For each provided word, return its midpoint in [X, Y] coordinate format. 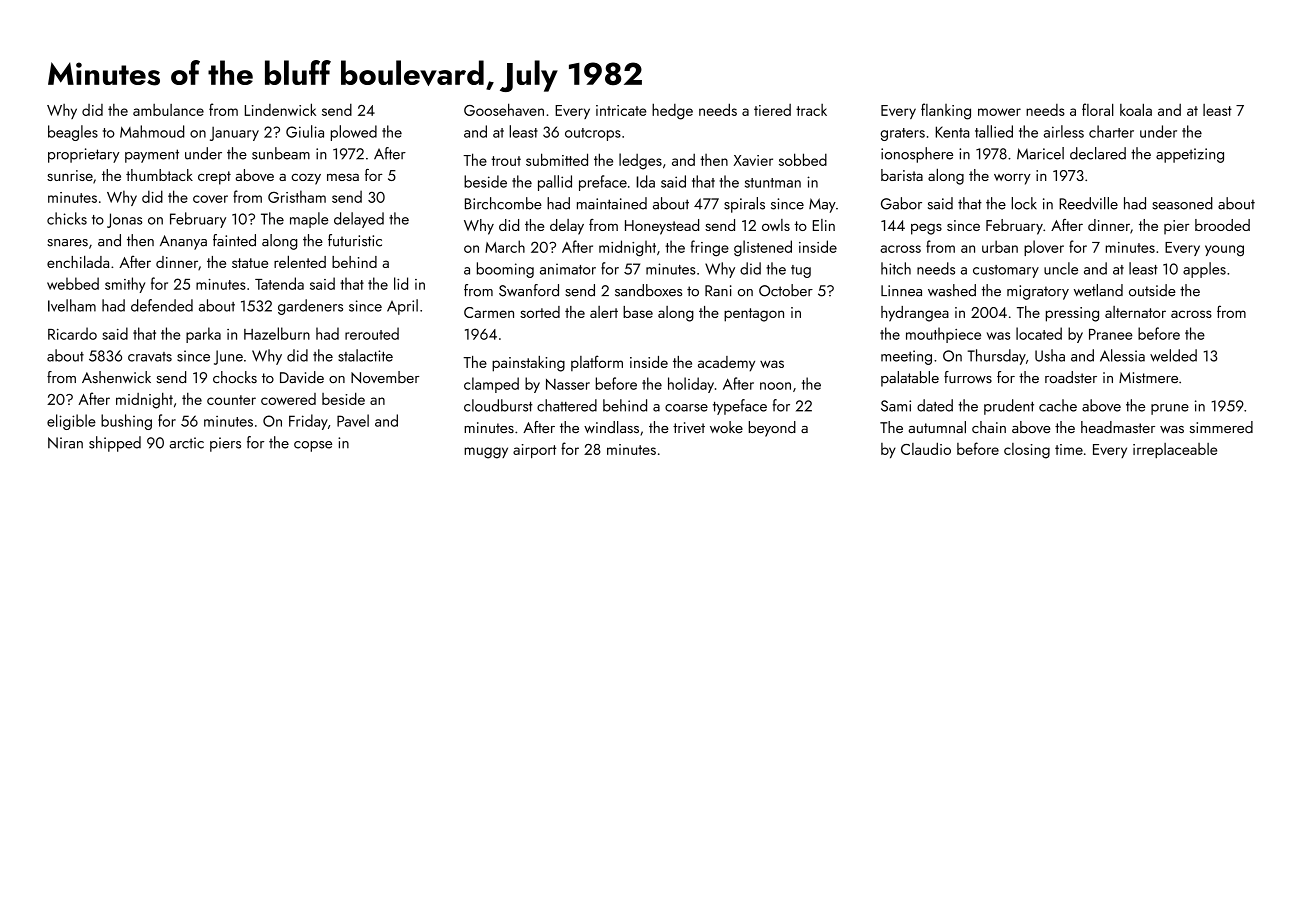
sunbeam [281, 153]
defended [162, 305]
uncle [1061, 268]
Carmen [489, 312]
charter [1111, 131]
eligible [71, 422]
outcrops [593, 134]
